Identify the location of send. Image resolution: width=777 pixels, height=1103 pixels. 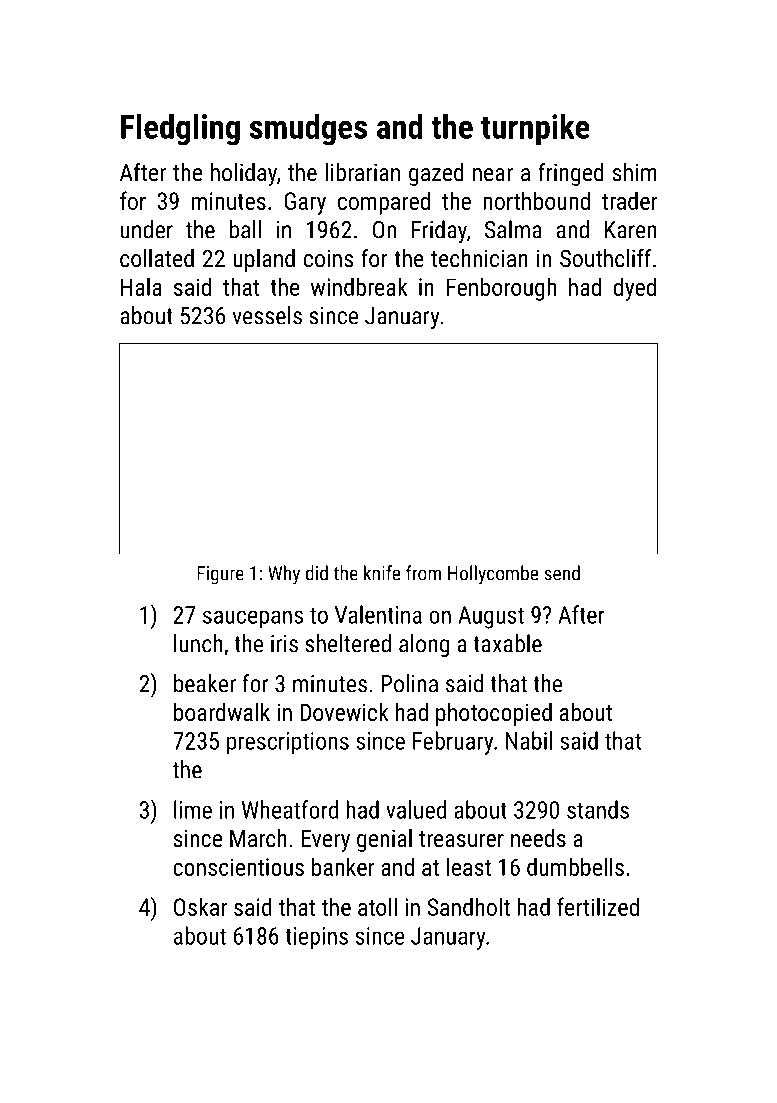
(562, 573).
